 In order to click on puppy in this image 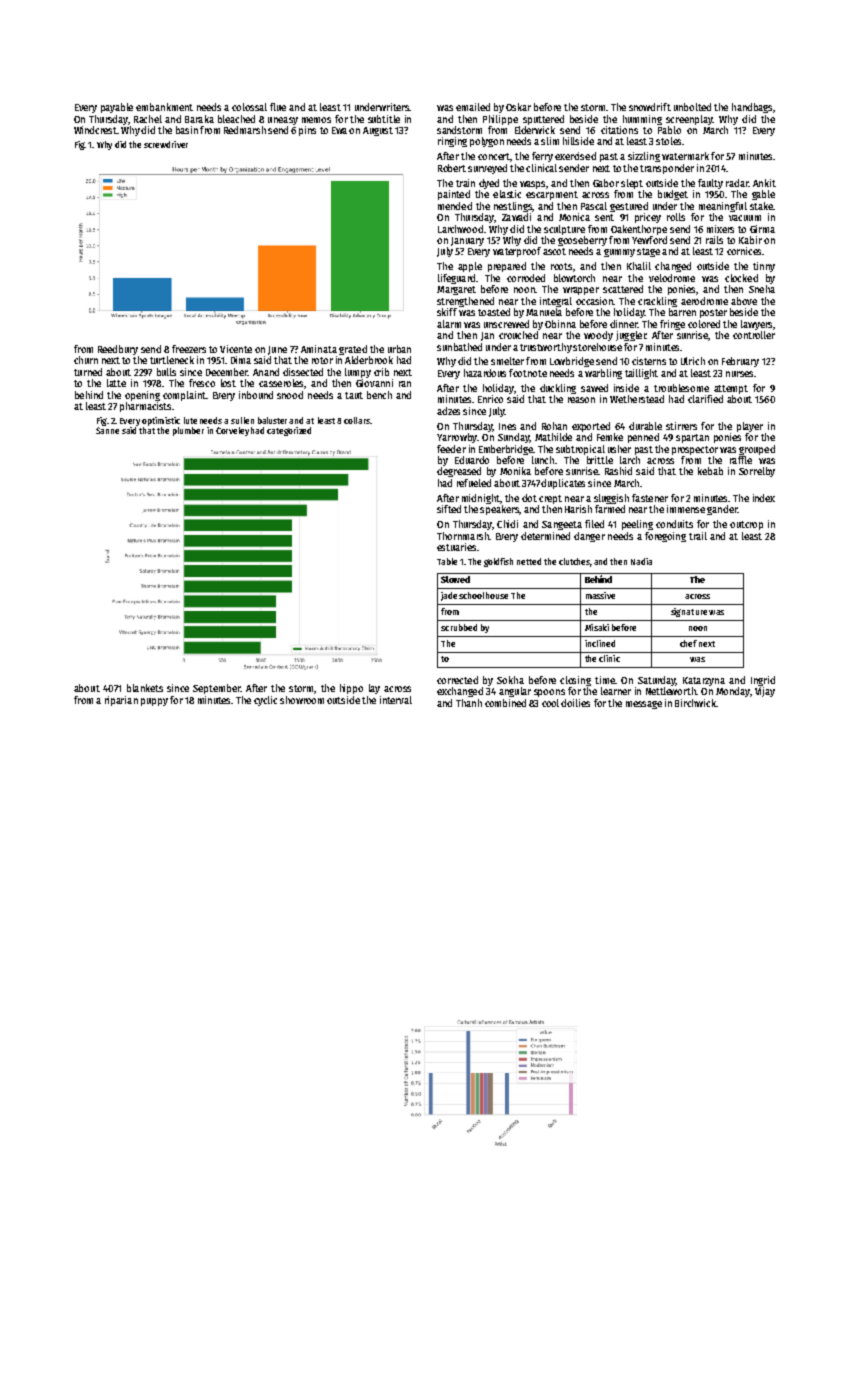, I will do `click(154, 702)`.
